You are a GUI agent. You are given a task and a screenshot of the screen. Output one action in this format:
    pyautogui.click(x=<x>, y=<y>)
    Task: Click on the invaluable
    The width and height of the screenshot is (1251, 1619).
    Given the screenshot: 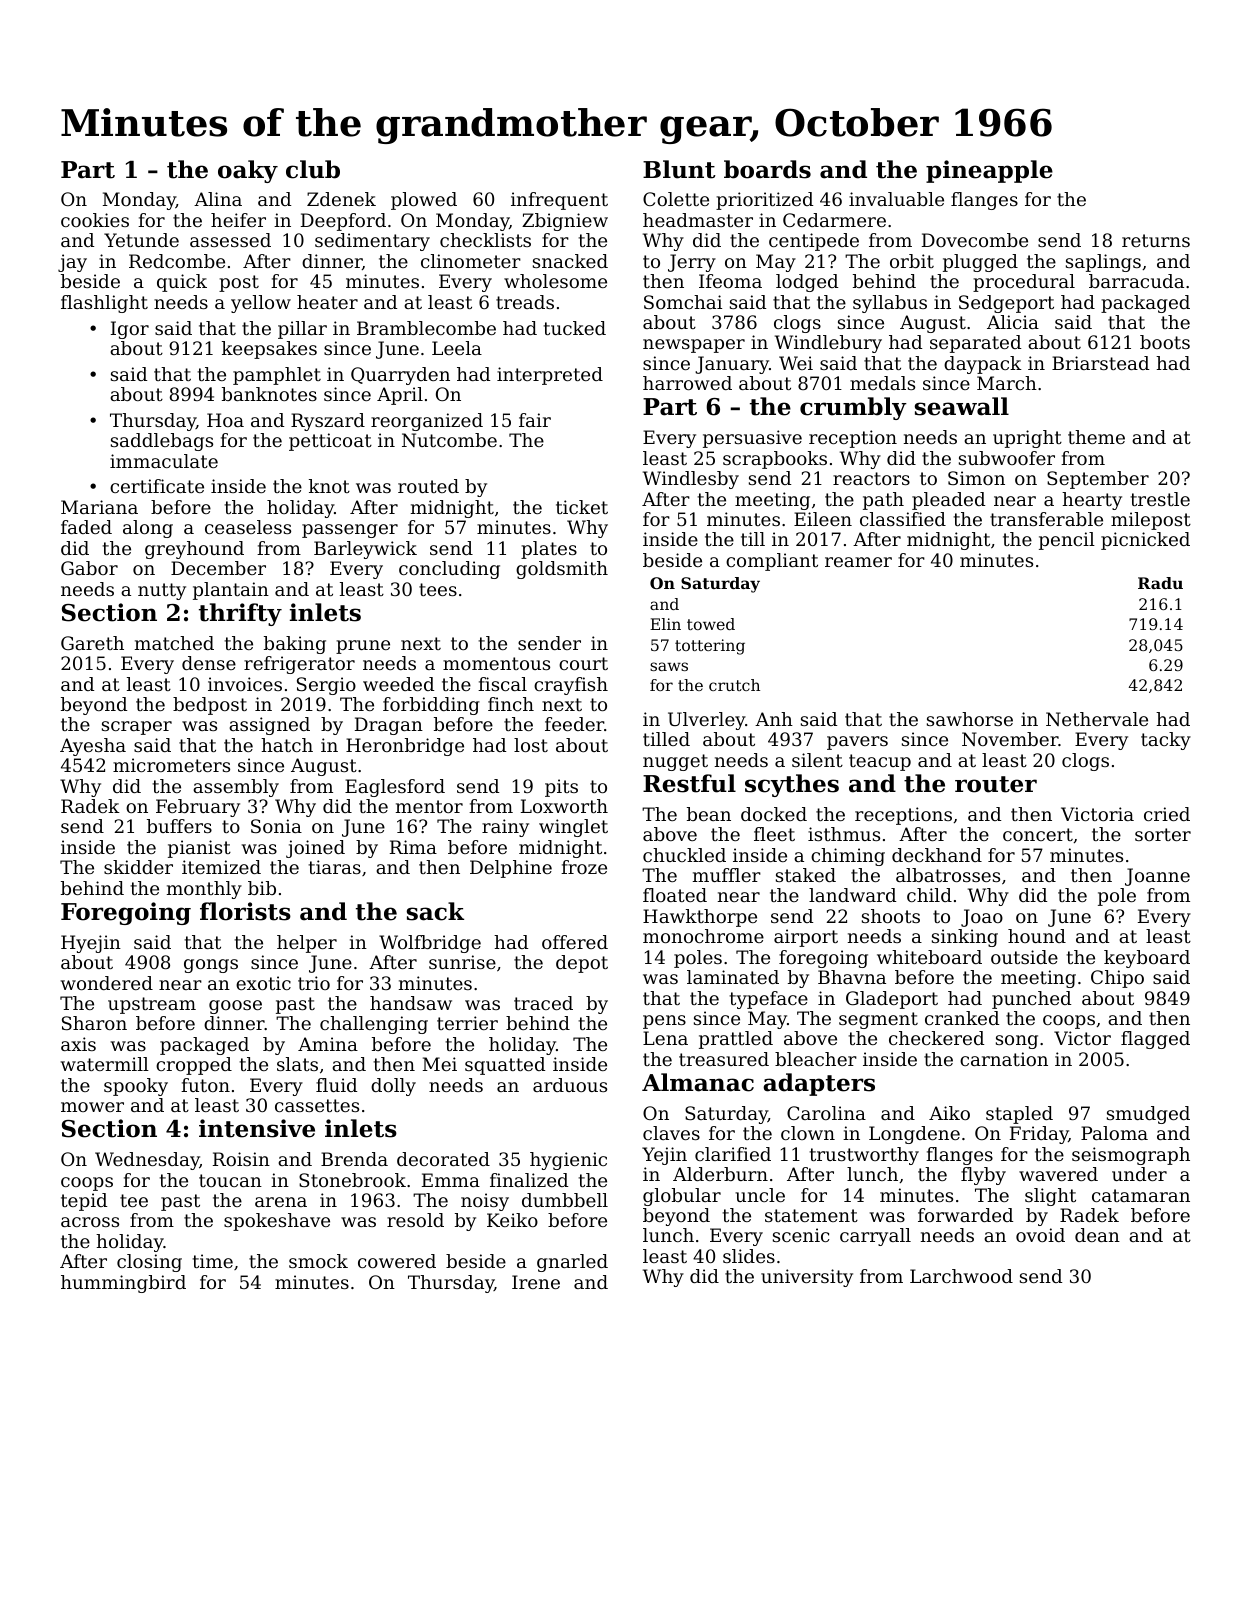 What is the action you would take?
    pyautogui.click(x=896, y=199)
